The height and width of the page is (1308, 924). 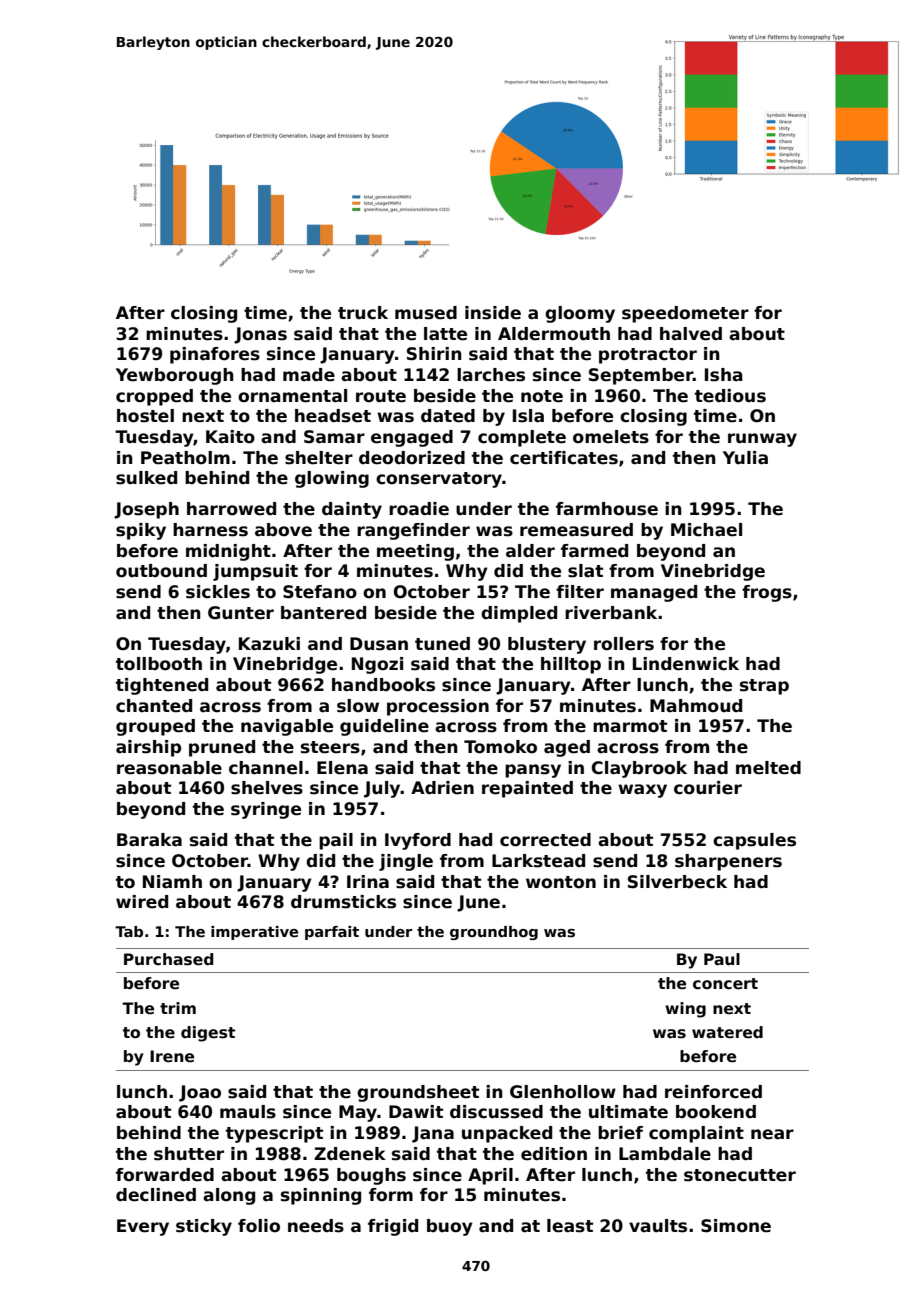 What do you see at coordinates (706, 530) in the page?
I see `Michael` at bounding box center [706, 530].
